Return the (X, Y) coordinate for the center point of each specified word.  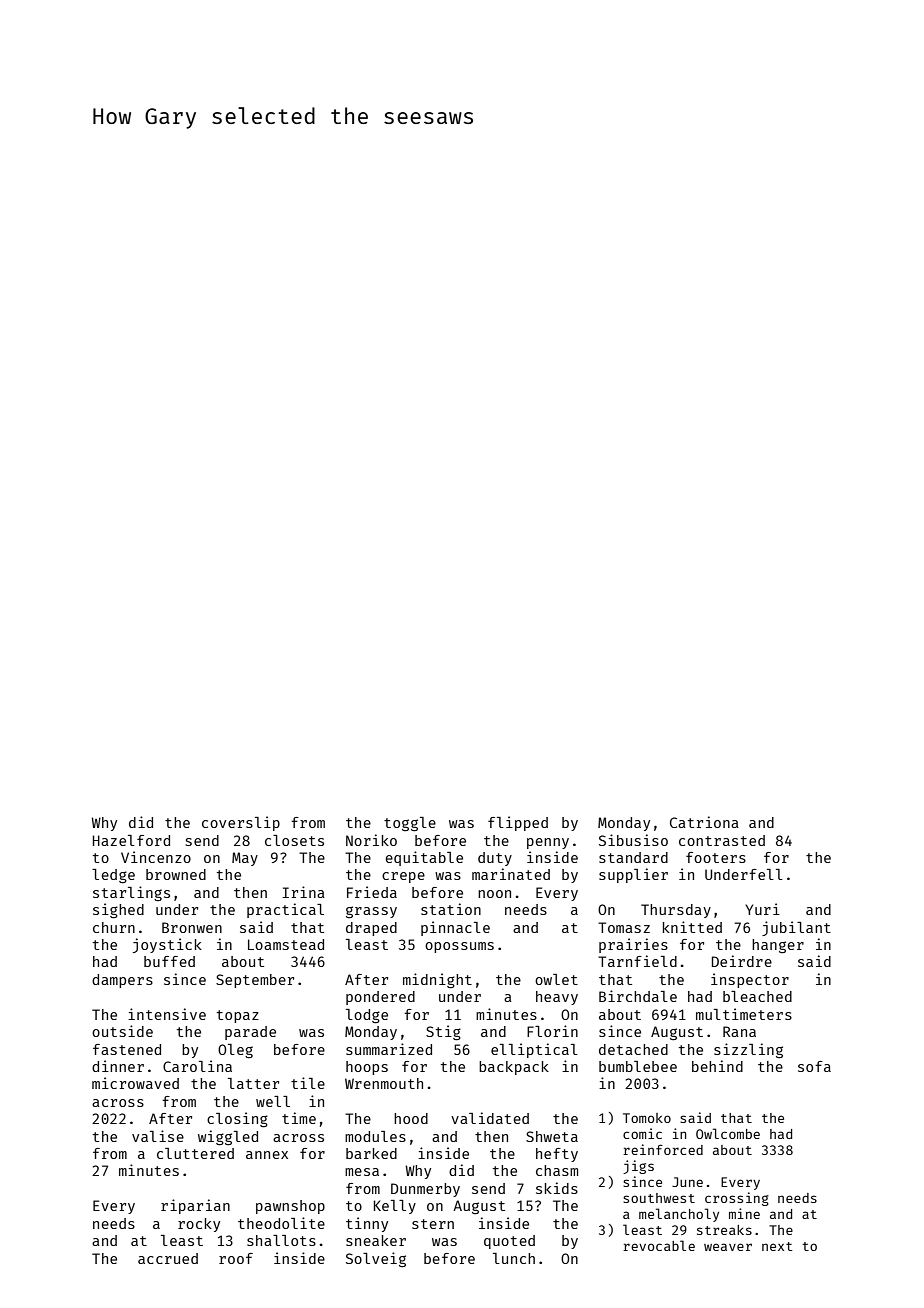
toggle (410, 824)
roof (236, 1258)
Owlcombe (728, 1133)
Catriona (704, 822)
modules (375, 1136)
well (273, 1101)
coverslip (241, 823)
